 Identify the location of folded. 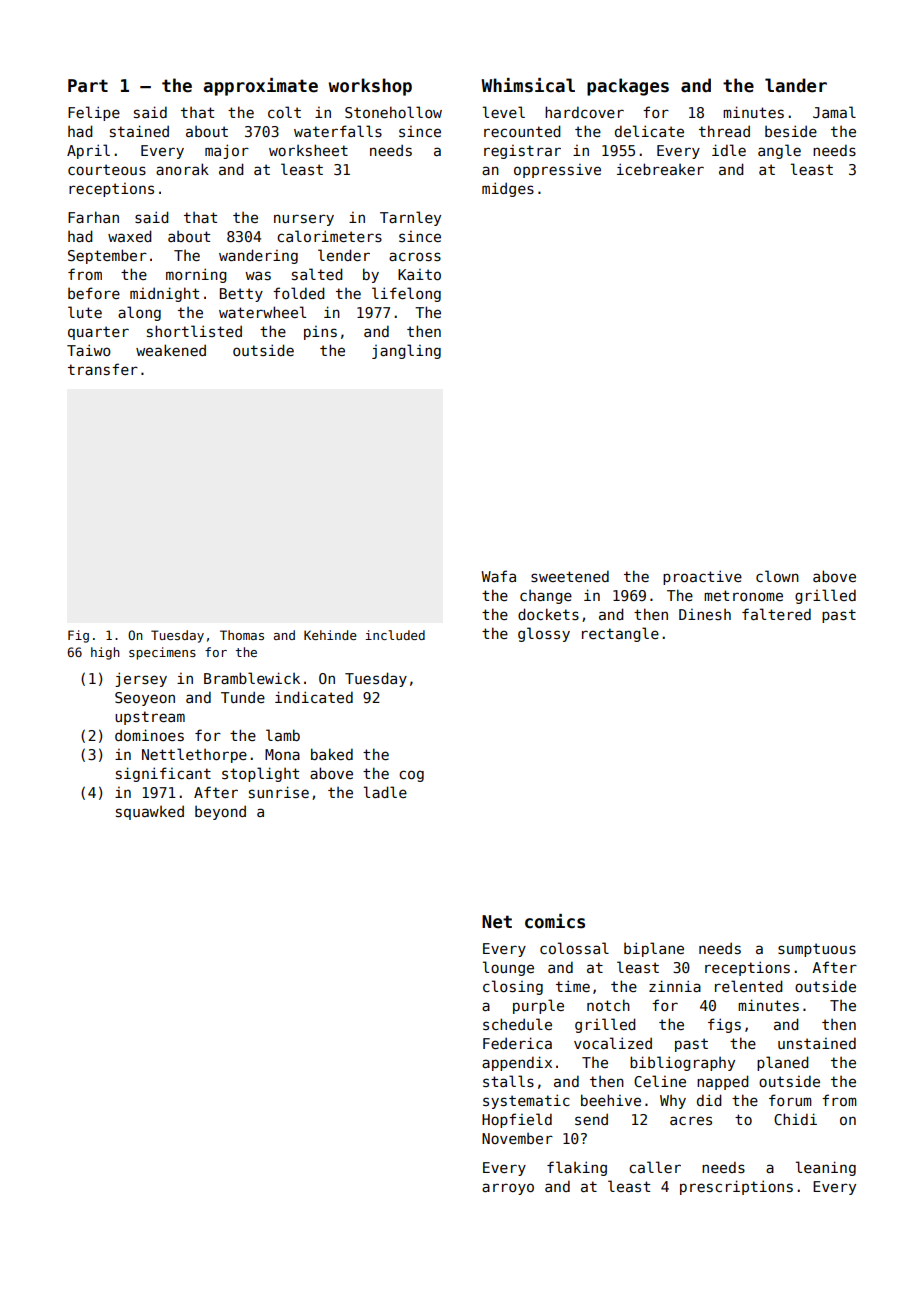
(299, 293).
